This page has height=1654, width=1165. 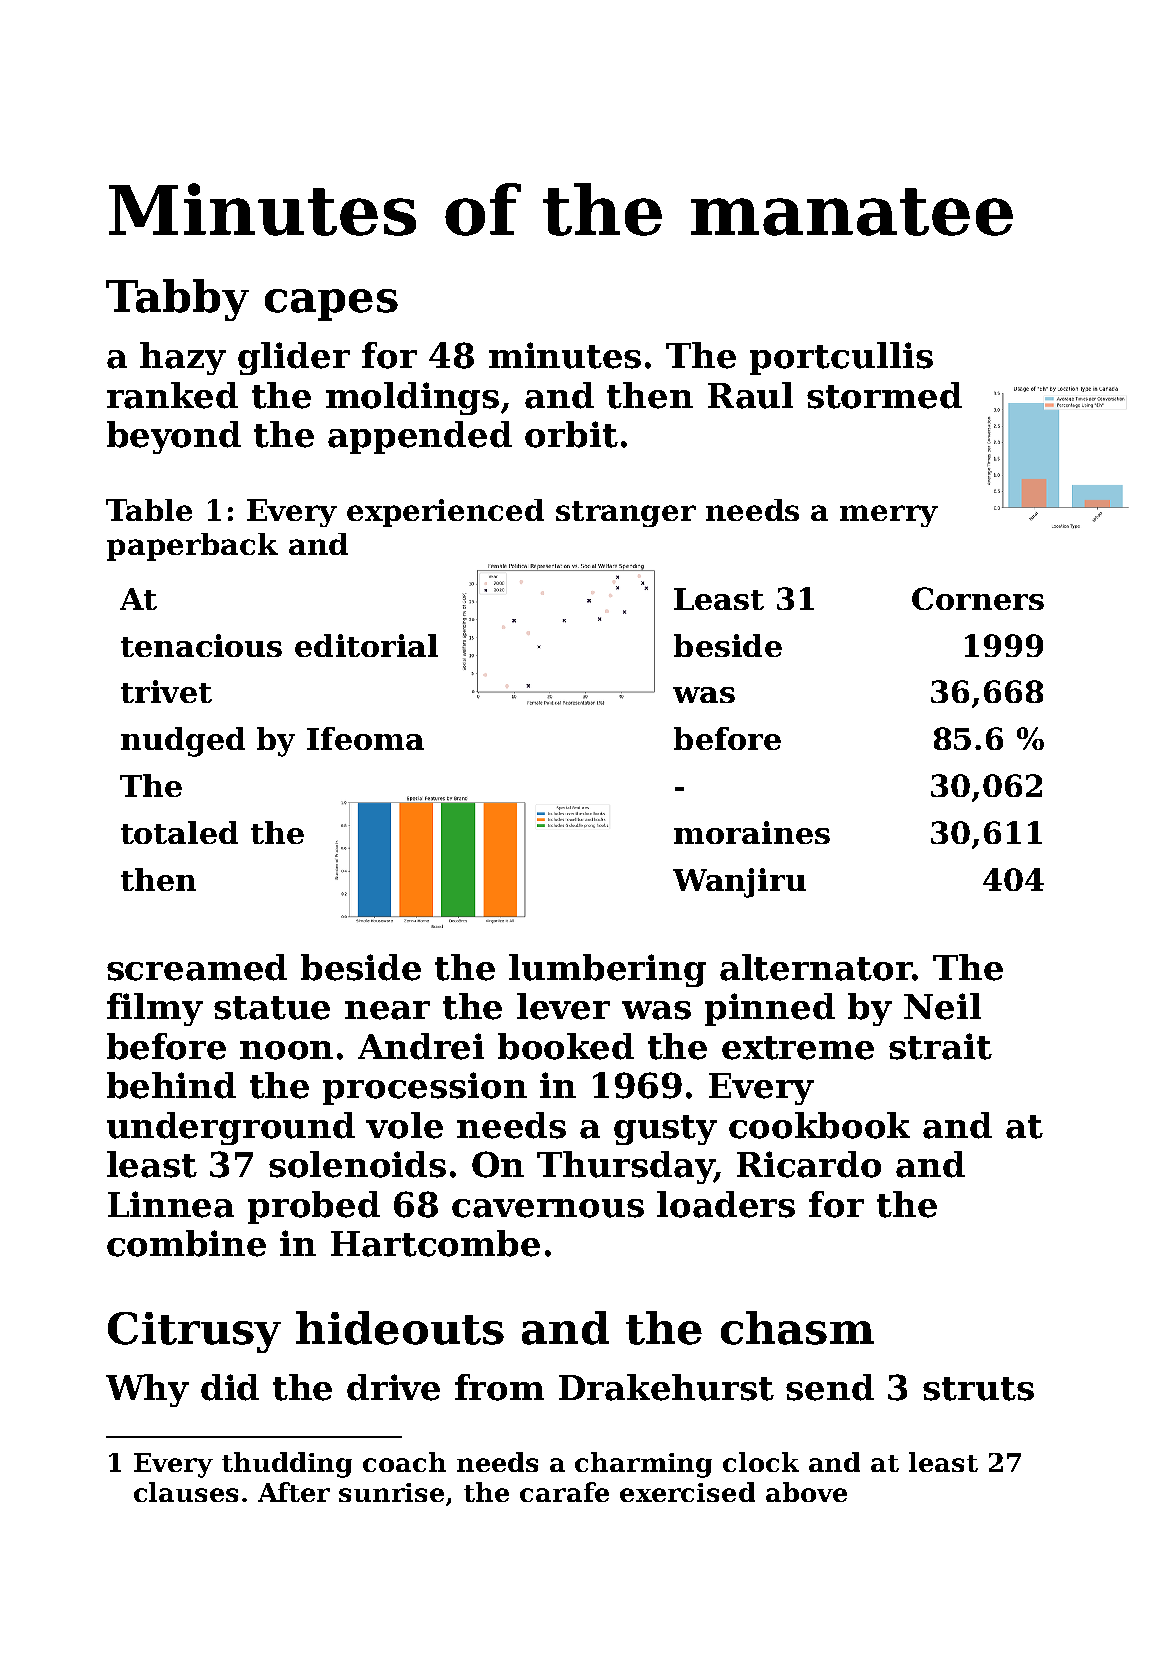 I want to click on screamed, so click(x=197, y=967).
